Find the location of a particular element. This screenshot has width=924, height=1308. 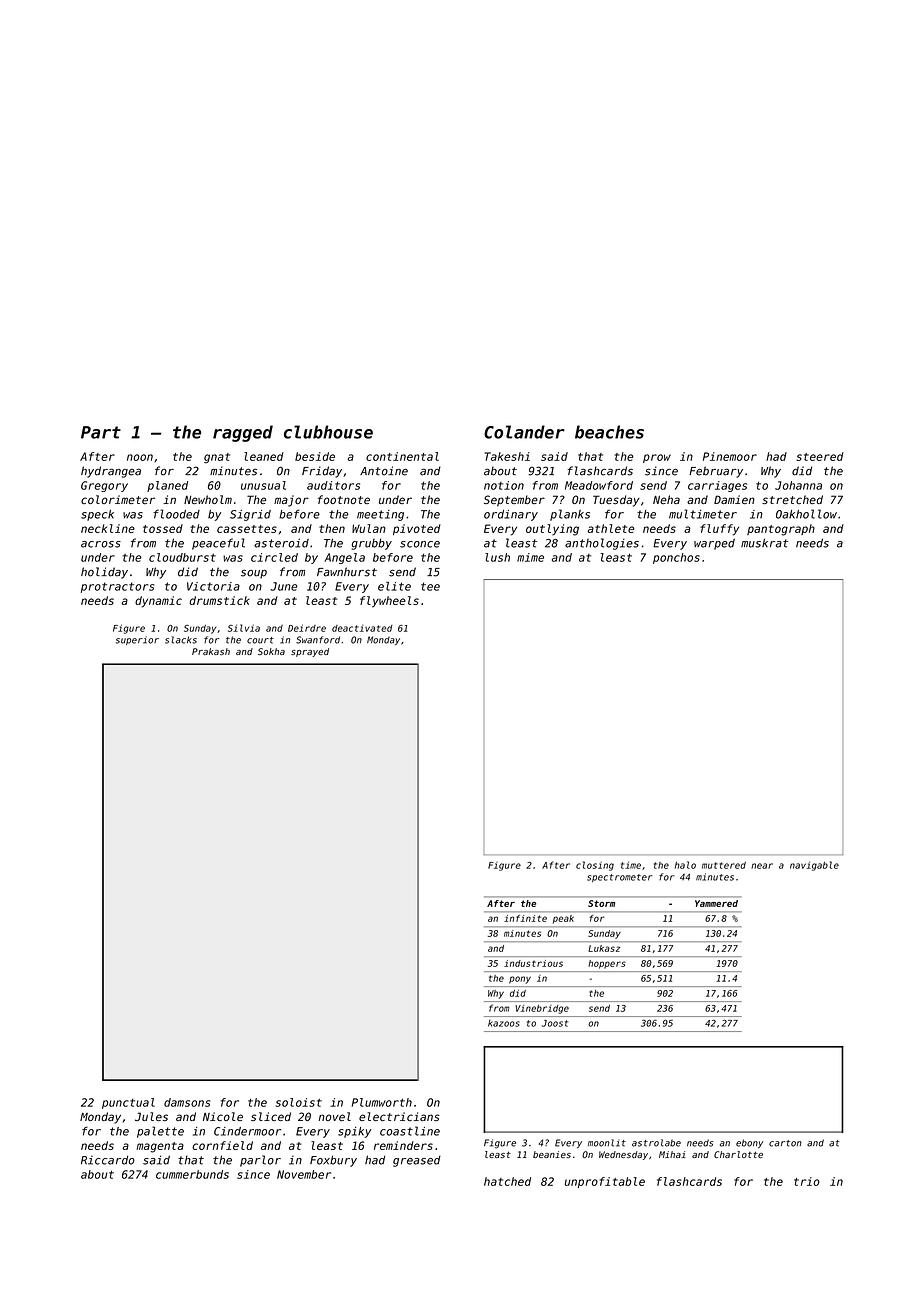

muskrat is located at coordinates (764, 543).
